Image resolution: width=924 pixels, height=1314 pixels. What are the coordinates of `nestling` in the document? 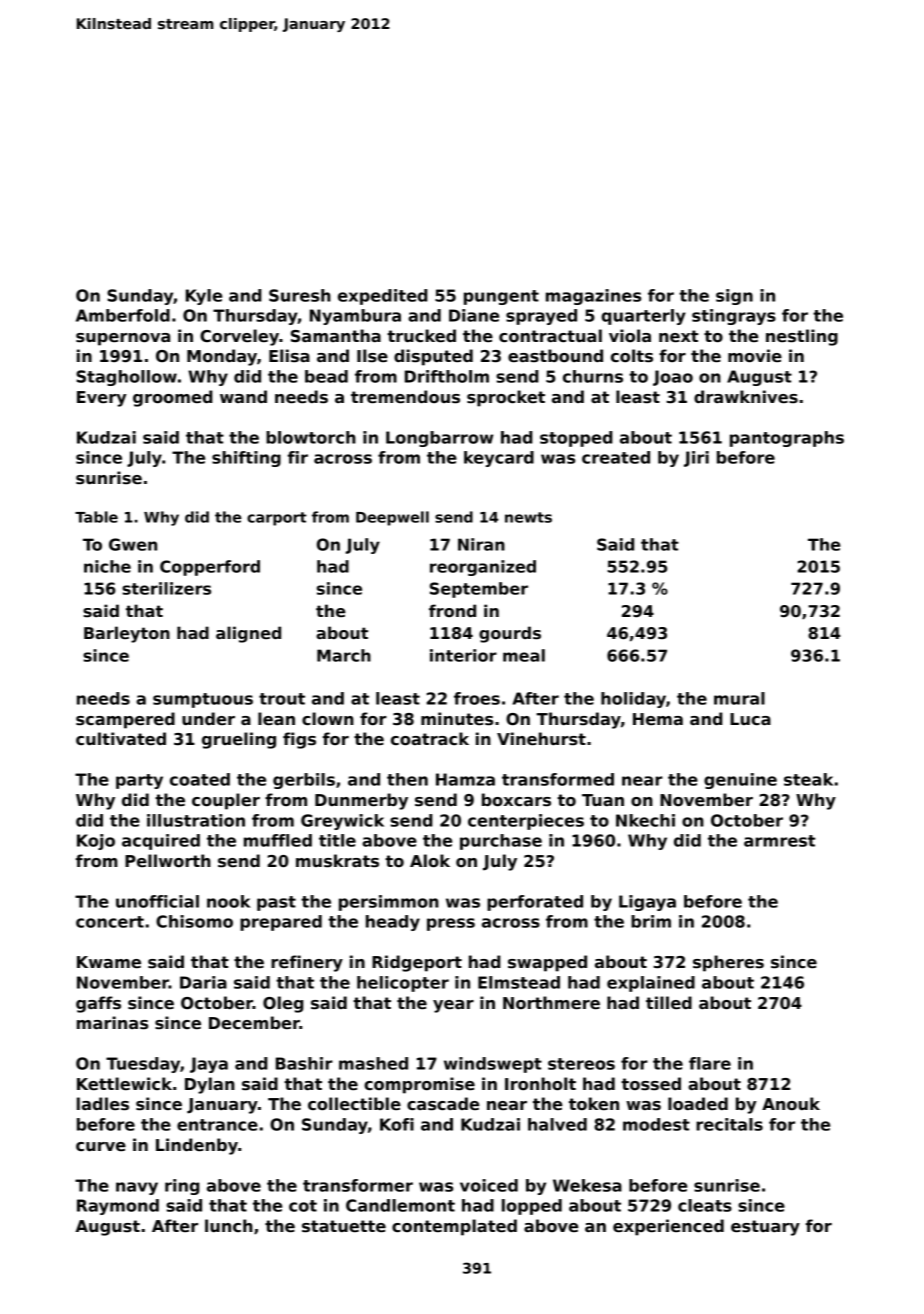 It's located at (802, 337).
